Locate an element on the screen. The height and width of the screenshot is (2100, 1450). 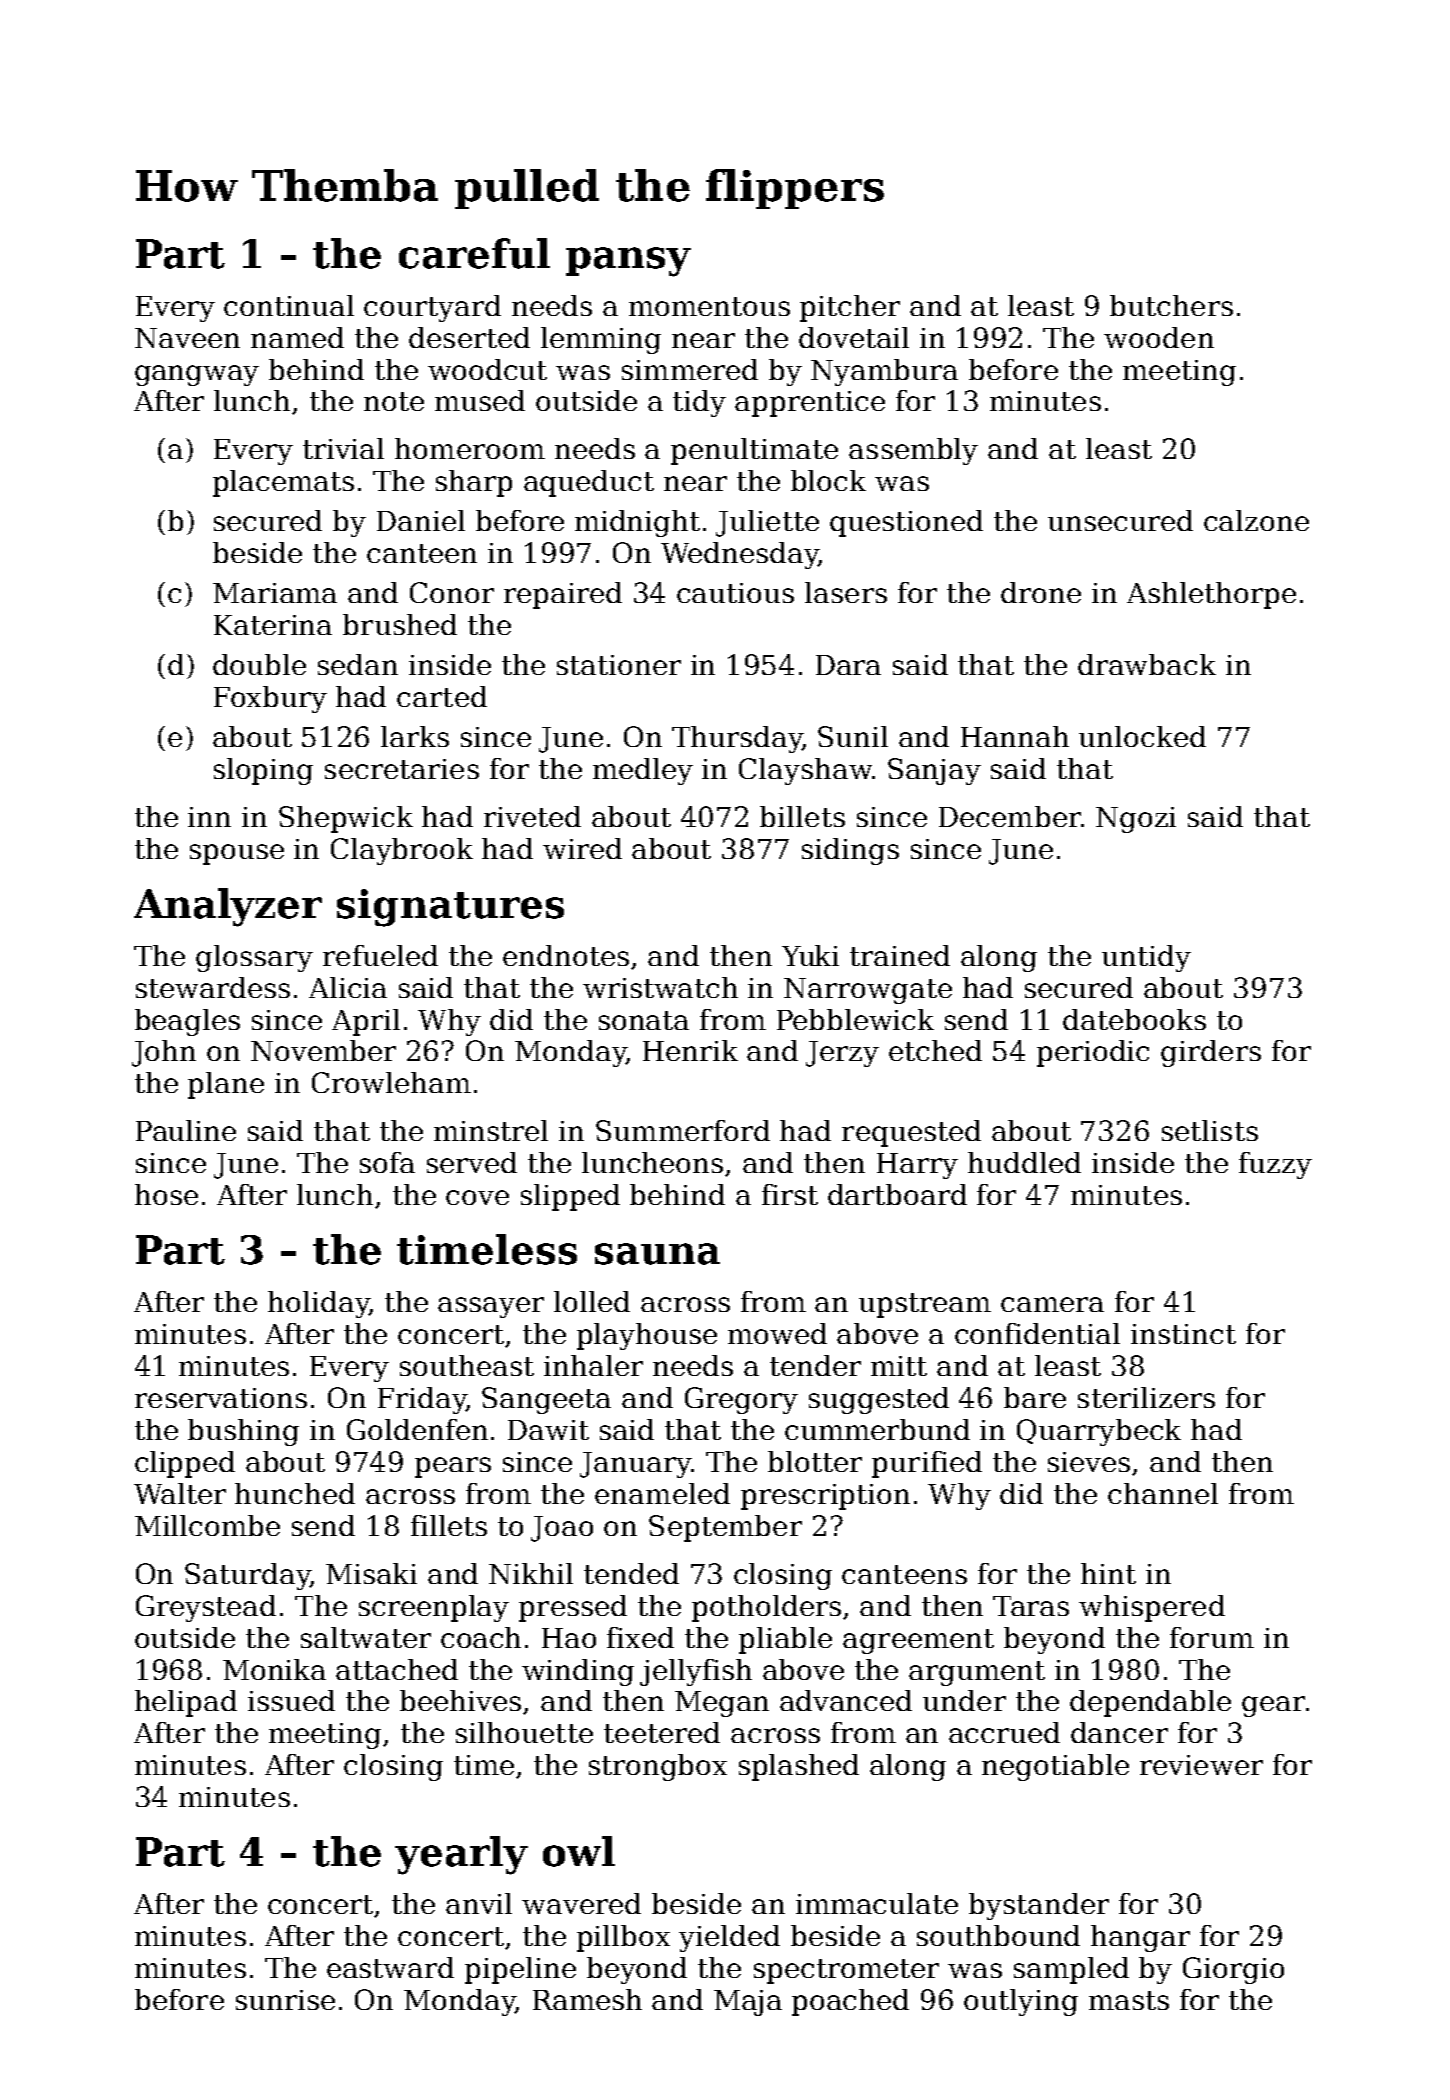
inhaler is located at coordinates (593, 1365).
